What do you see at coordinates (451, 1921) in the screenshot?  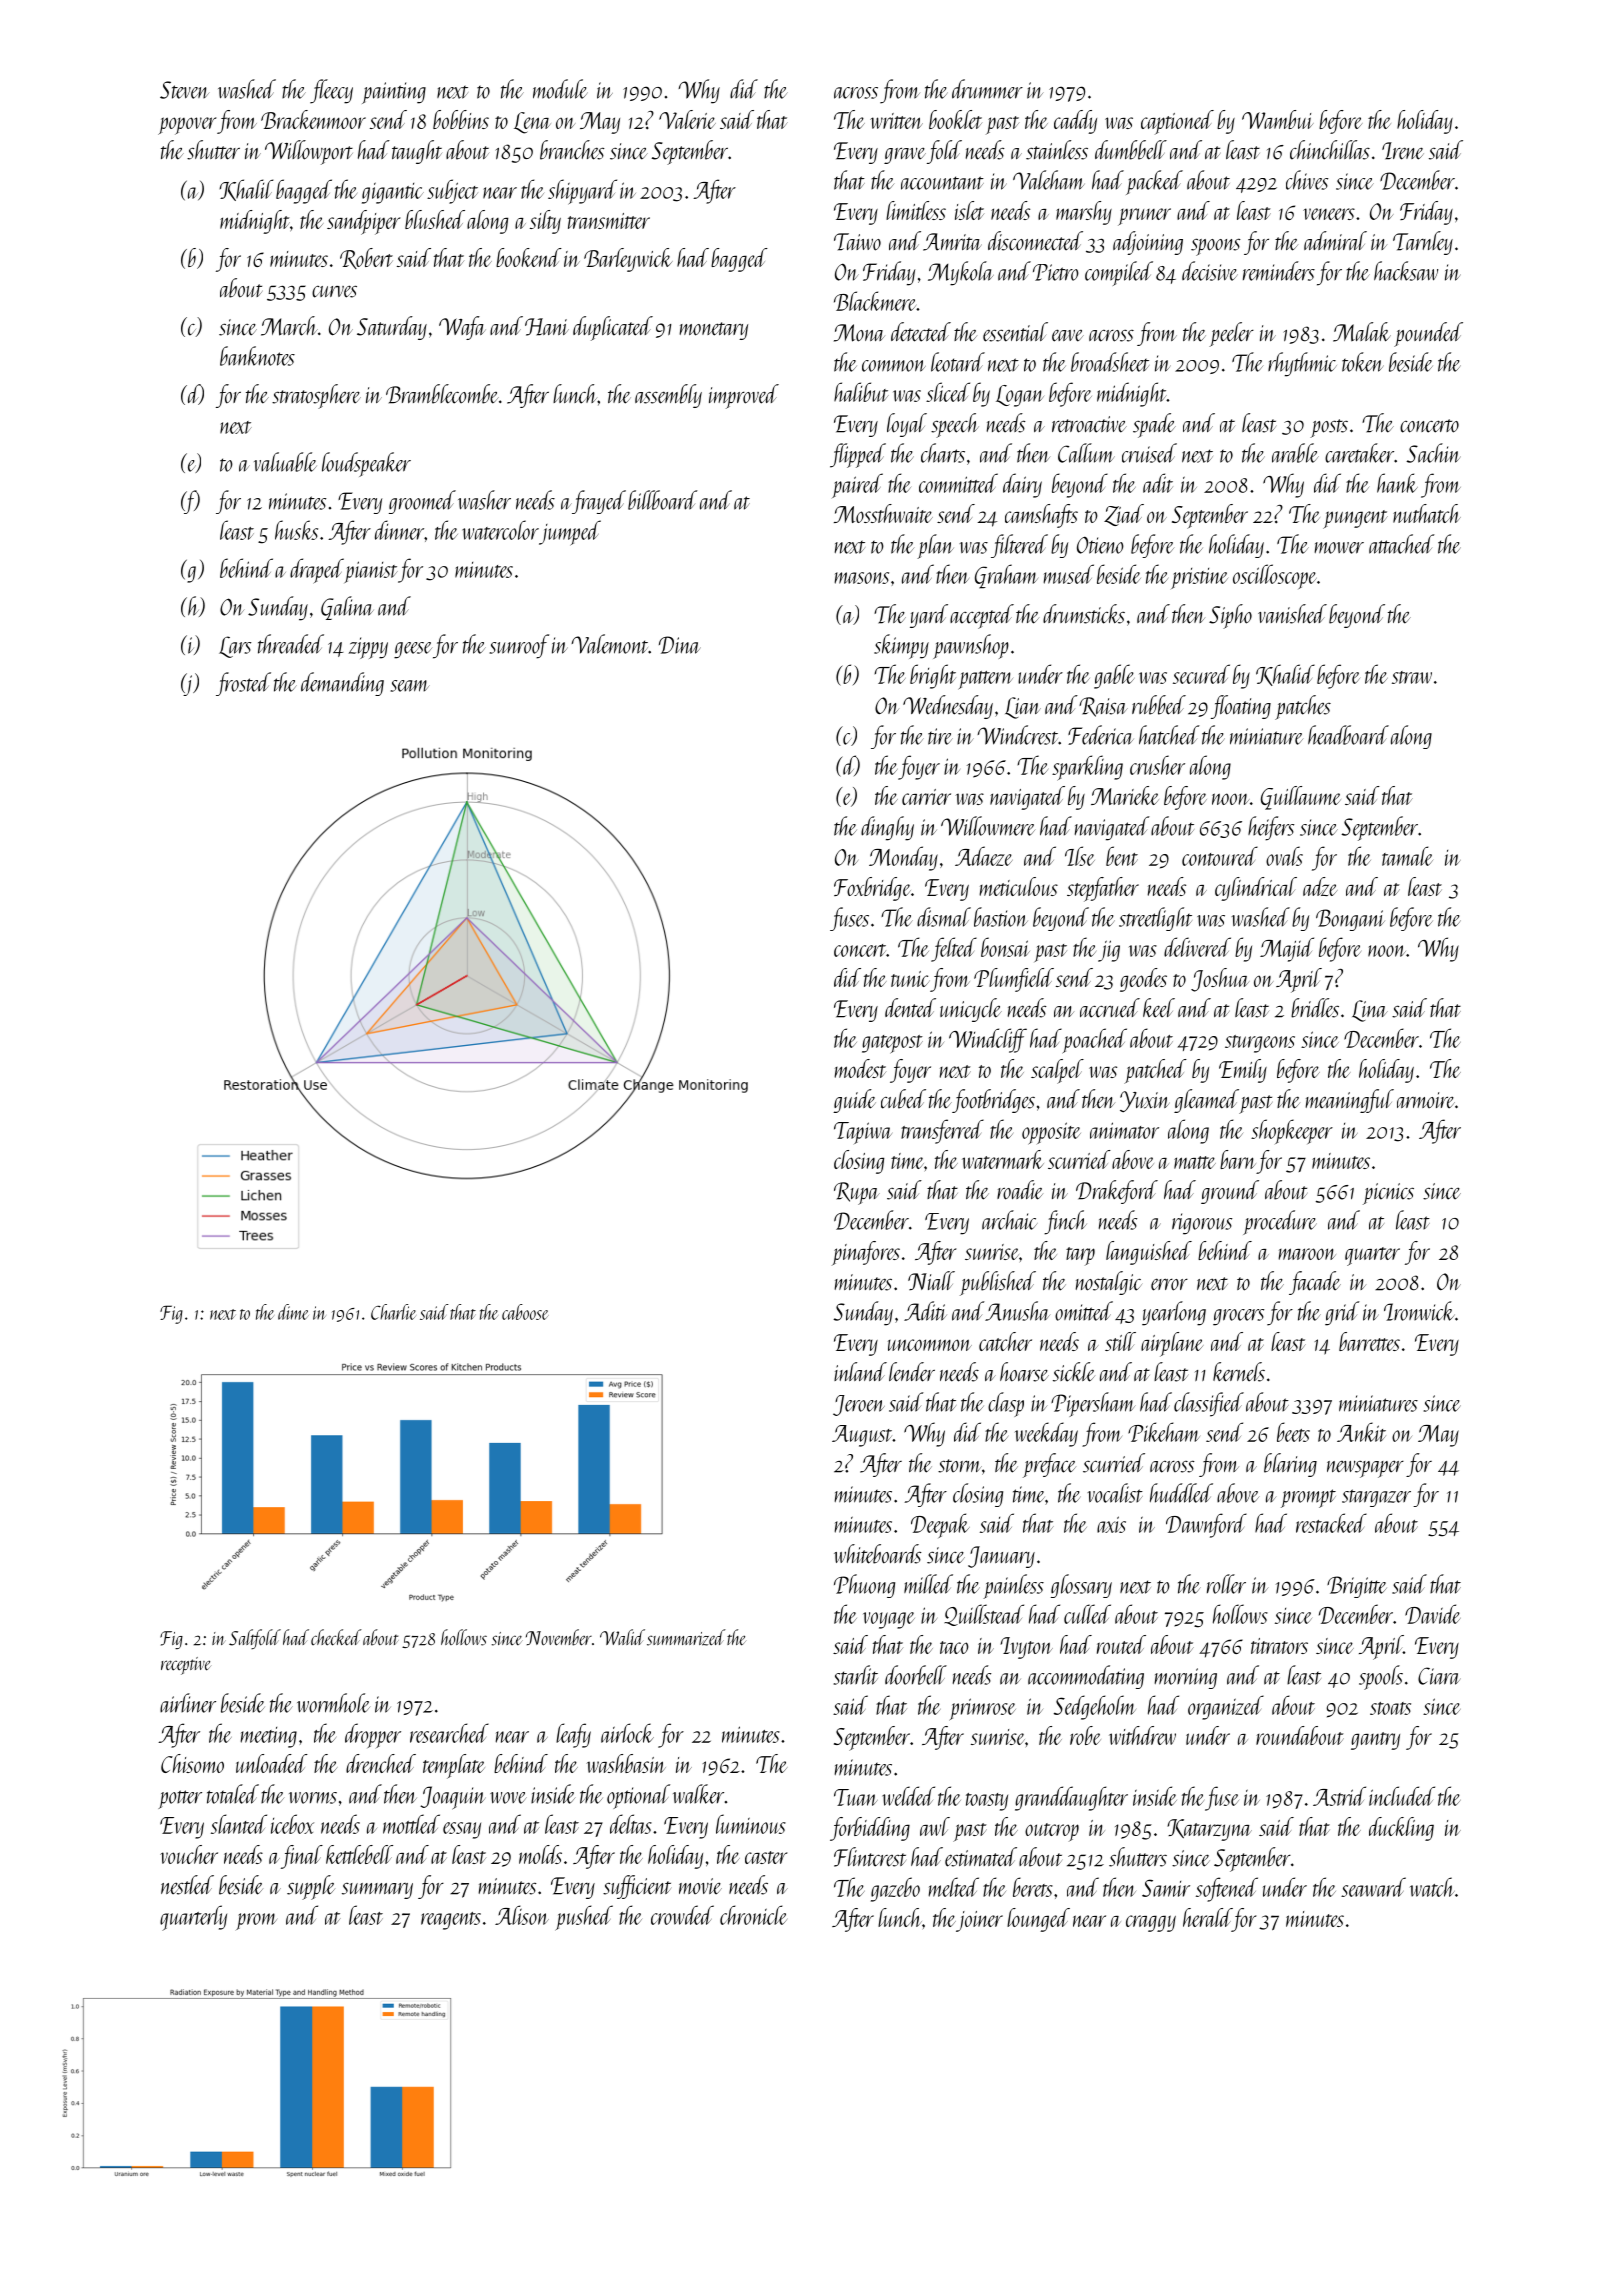 I see `reagents` at bounding box center [451, 1921].
